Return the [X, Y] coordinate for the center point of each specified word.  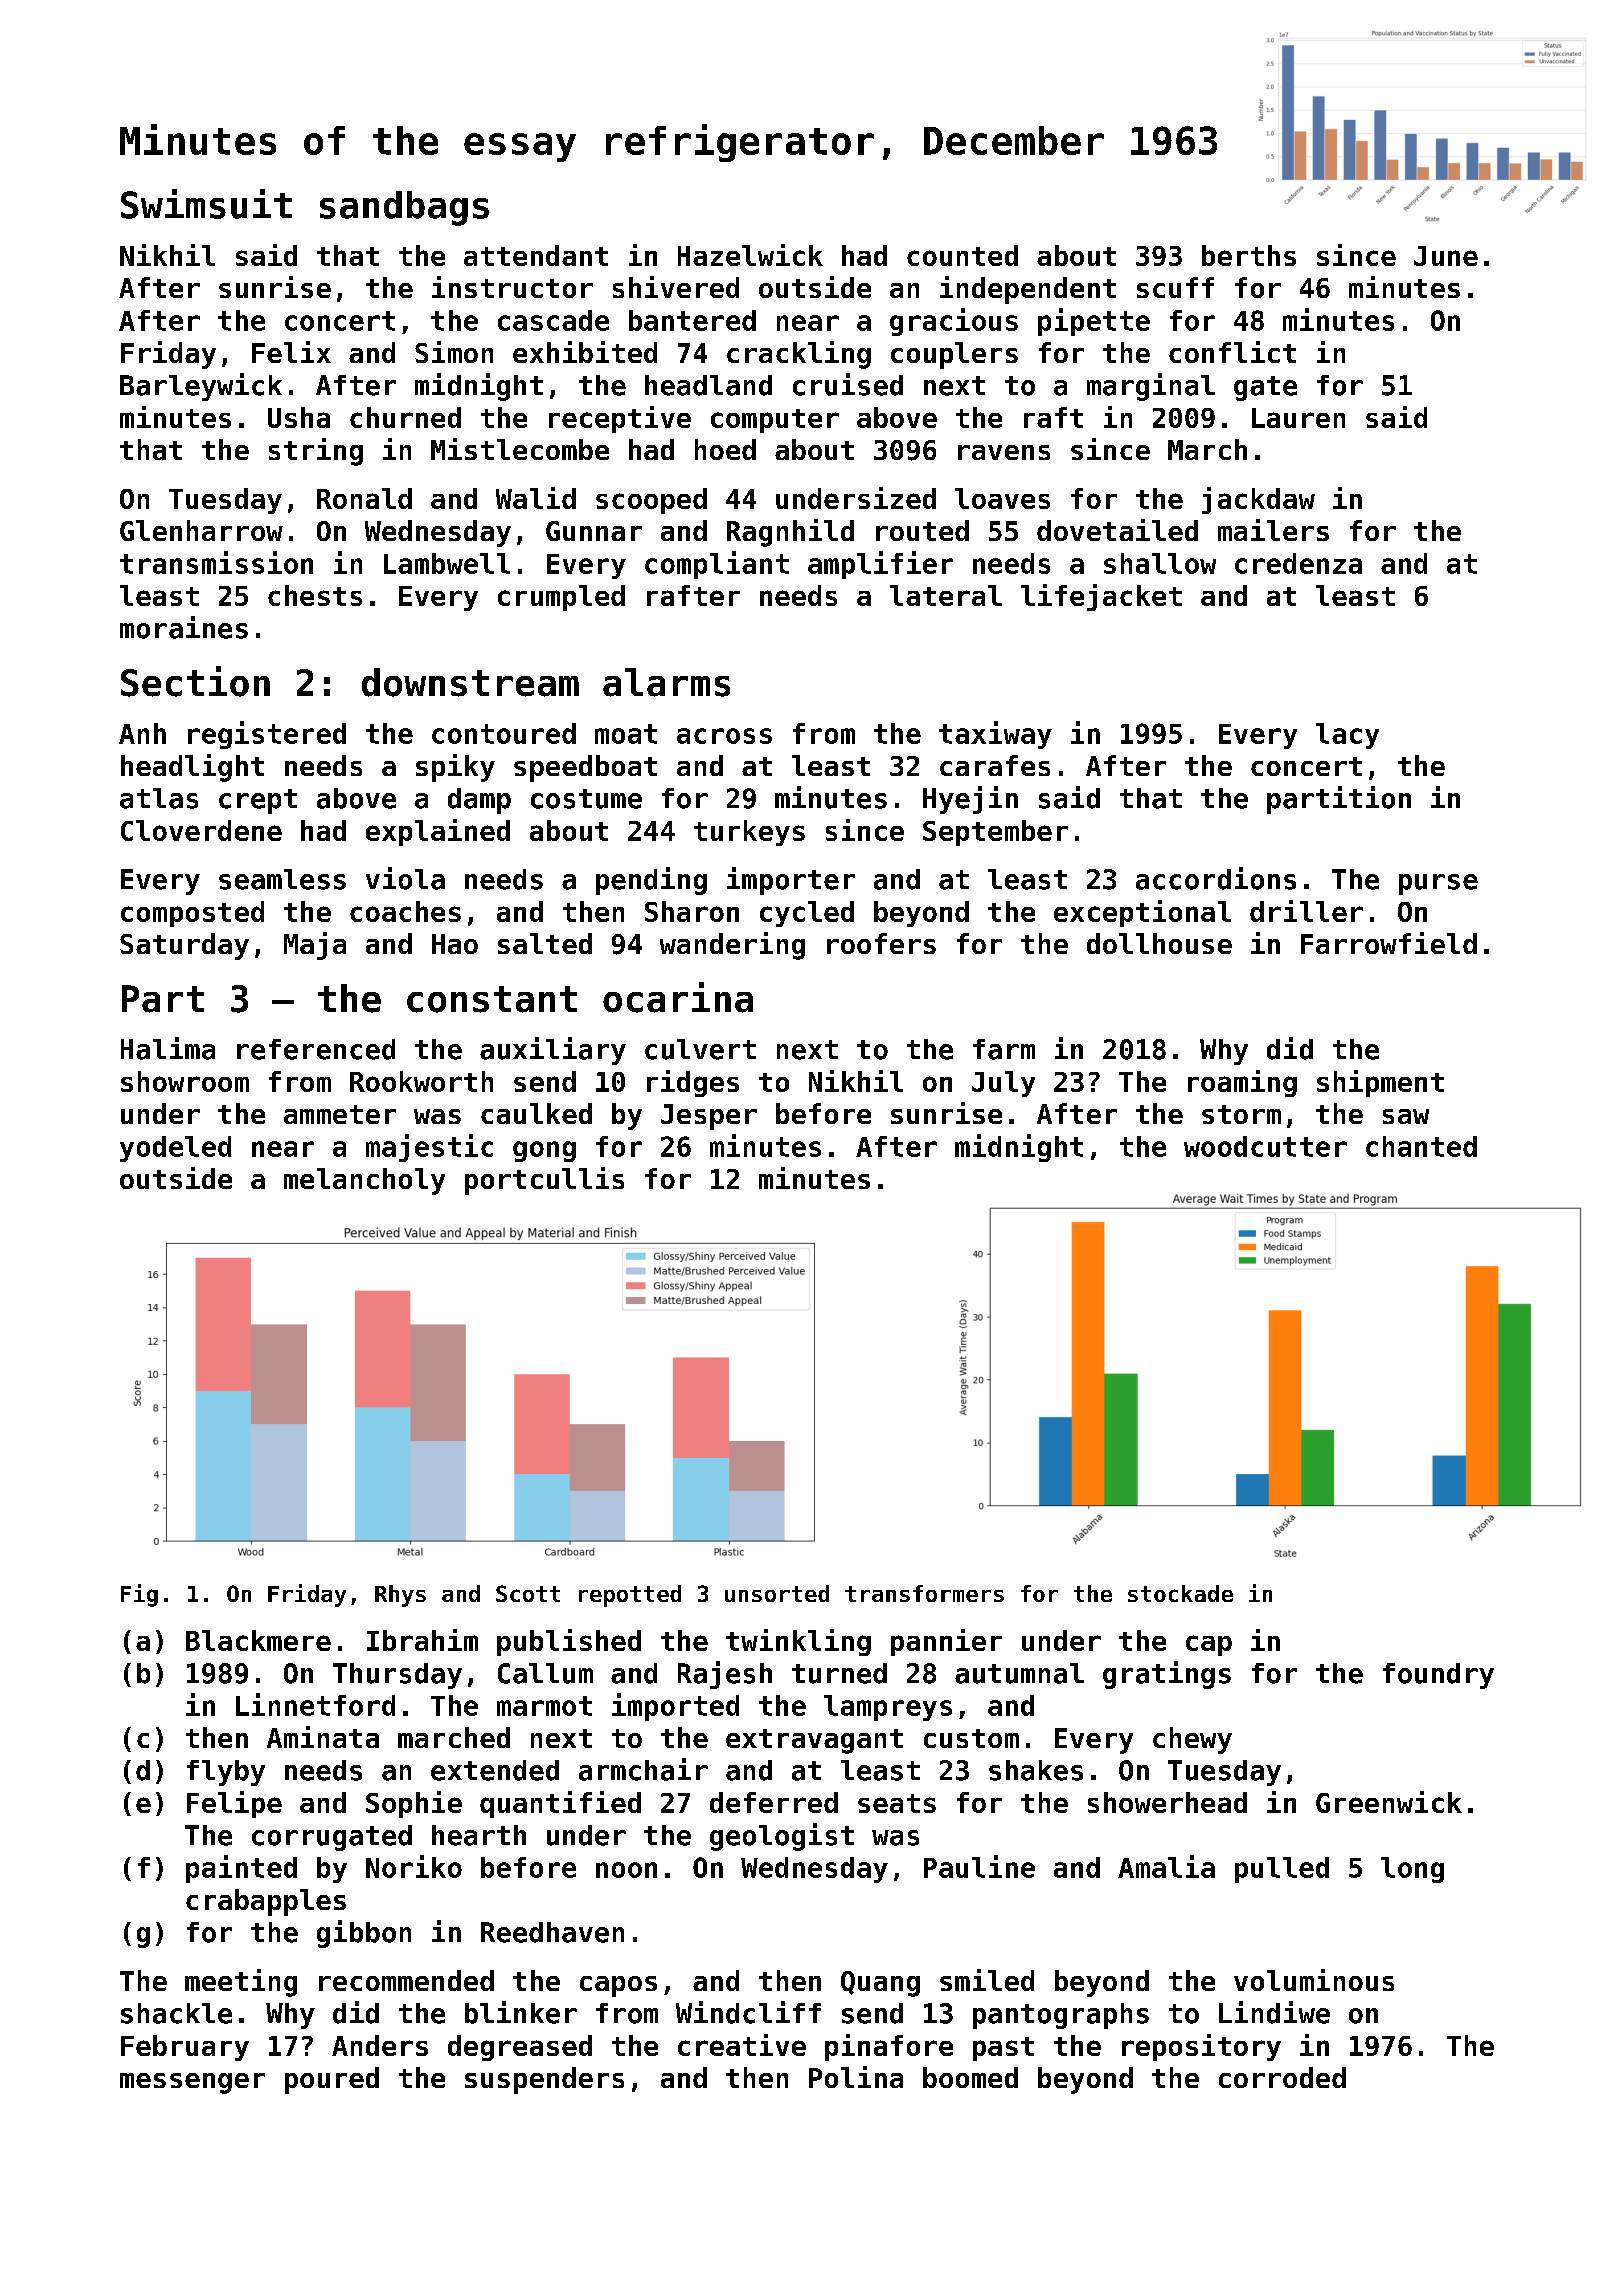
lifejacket [1101, 597]
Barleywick [201, 387]
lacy [1347, 736]
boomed [970, 2077]
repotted [630, 1596]
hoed [725, 449]
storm [1241, 1114]
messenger [192, 2083]
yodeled [175, 1149]
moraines [184, 627]
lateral [946, 595]
